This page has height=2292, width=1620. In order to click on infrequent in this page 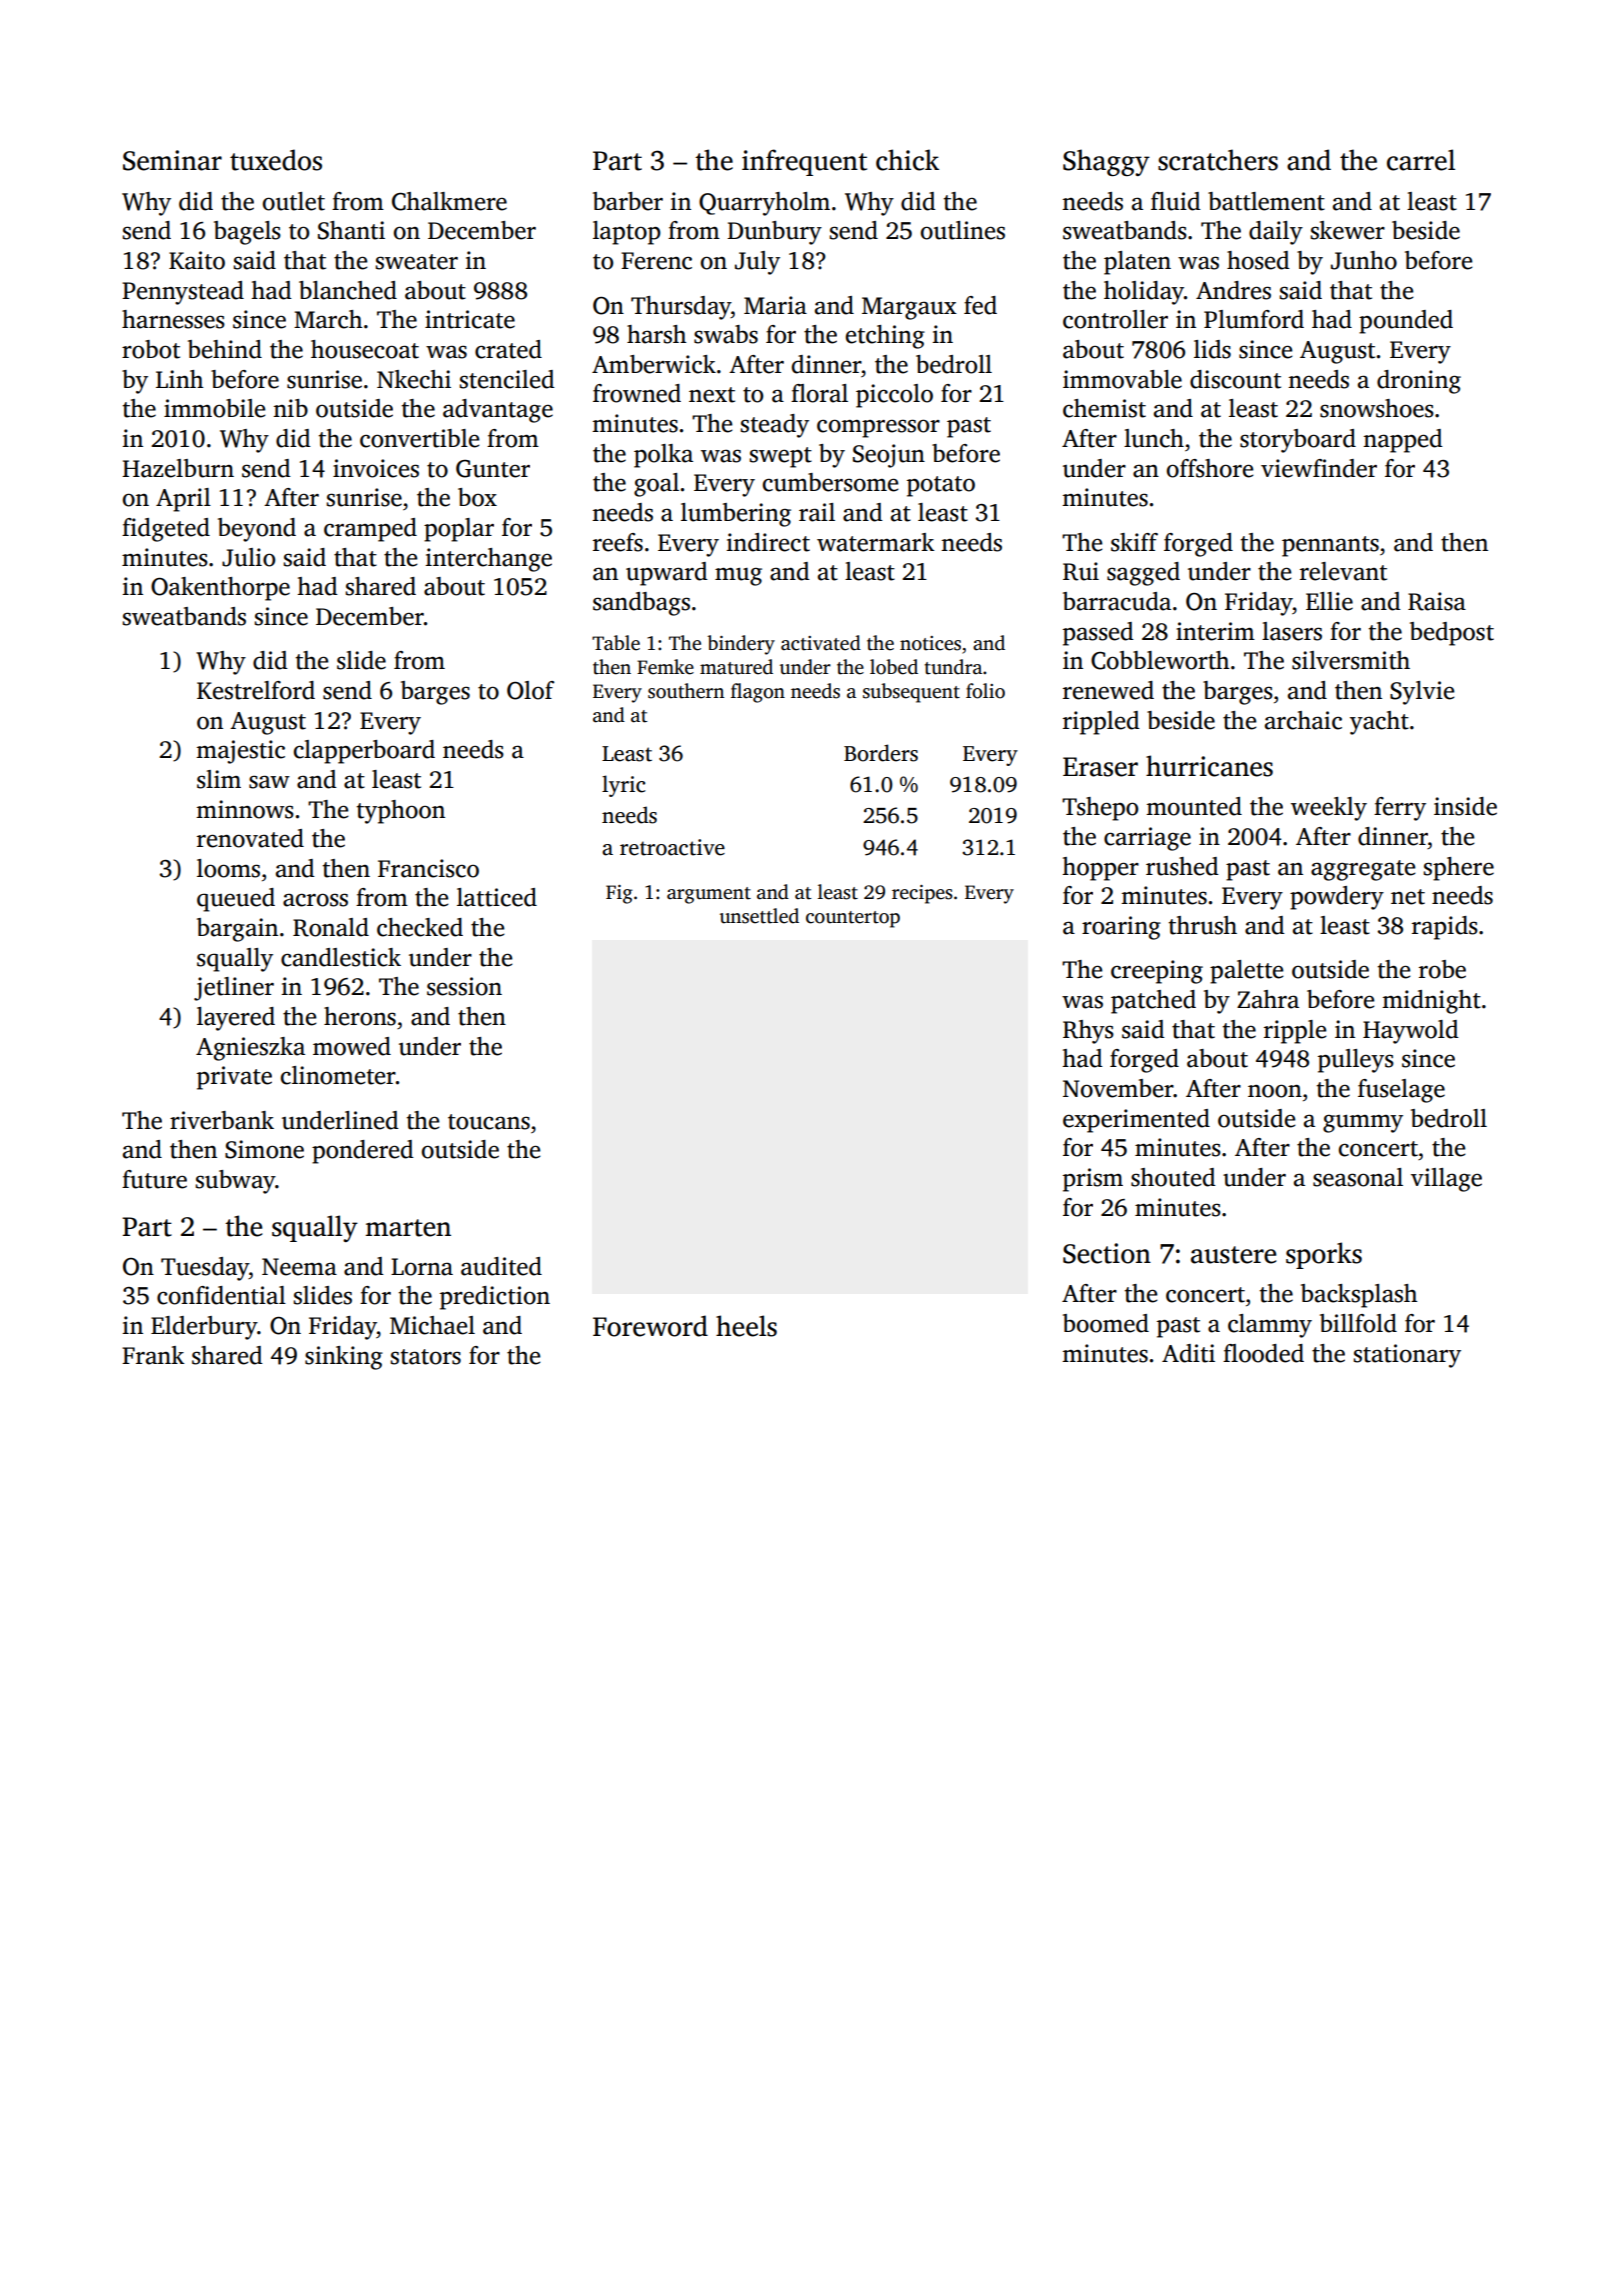, I will do `click(804, 162)`.
